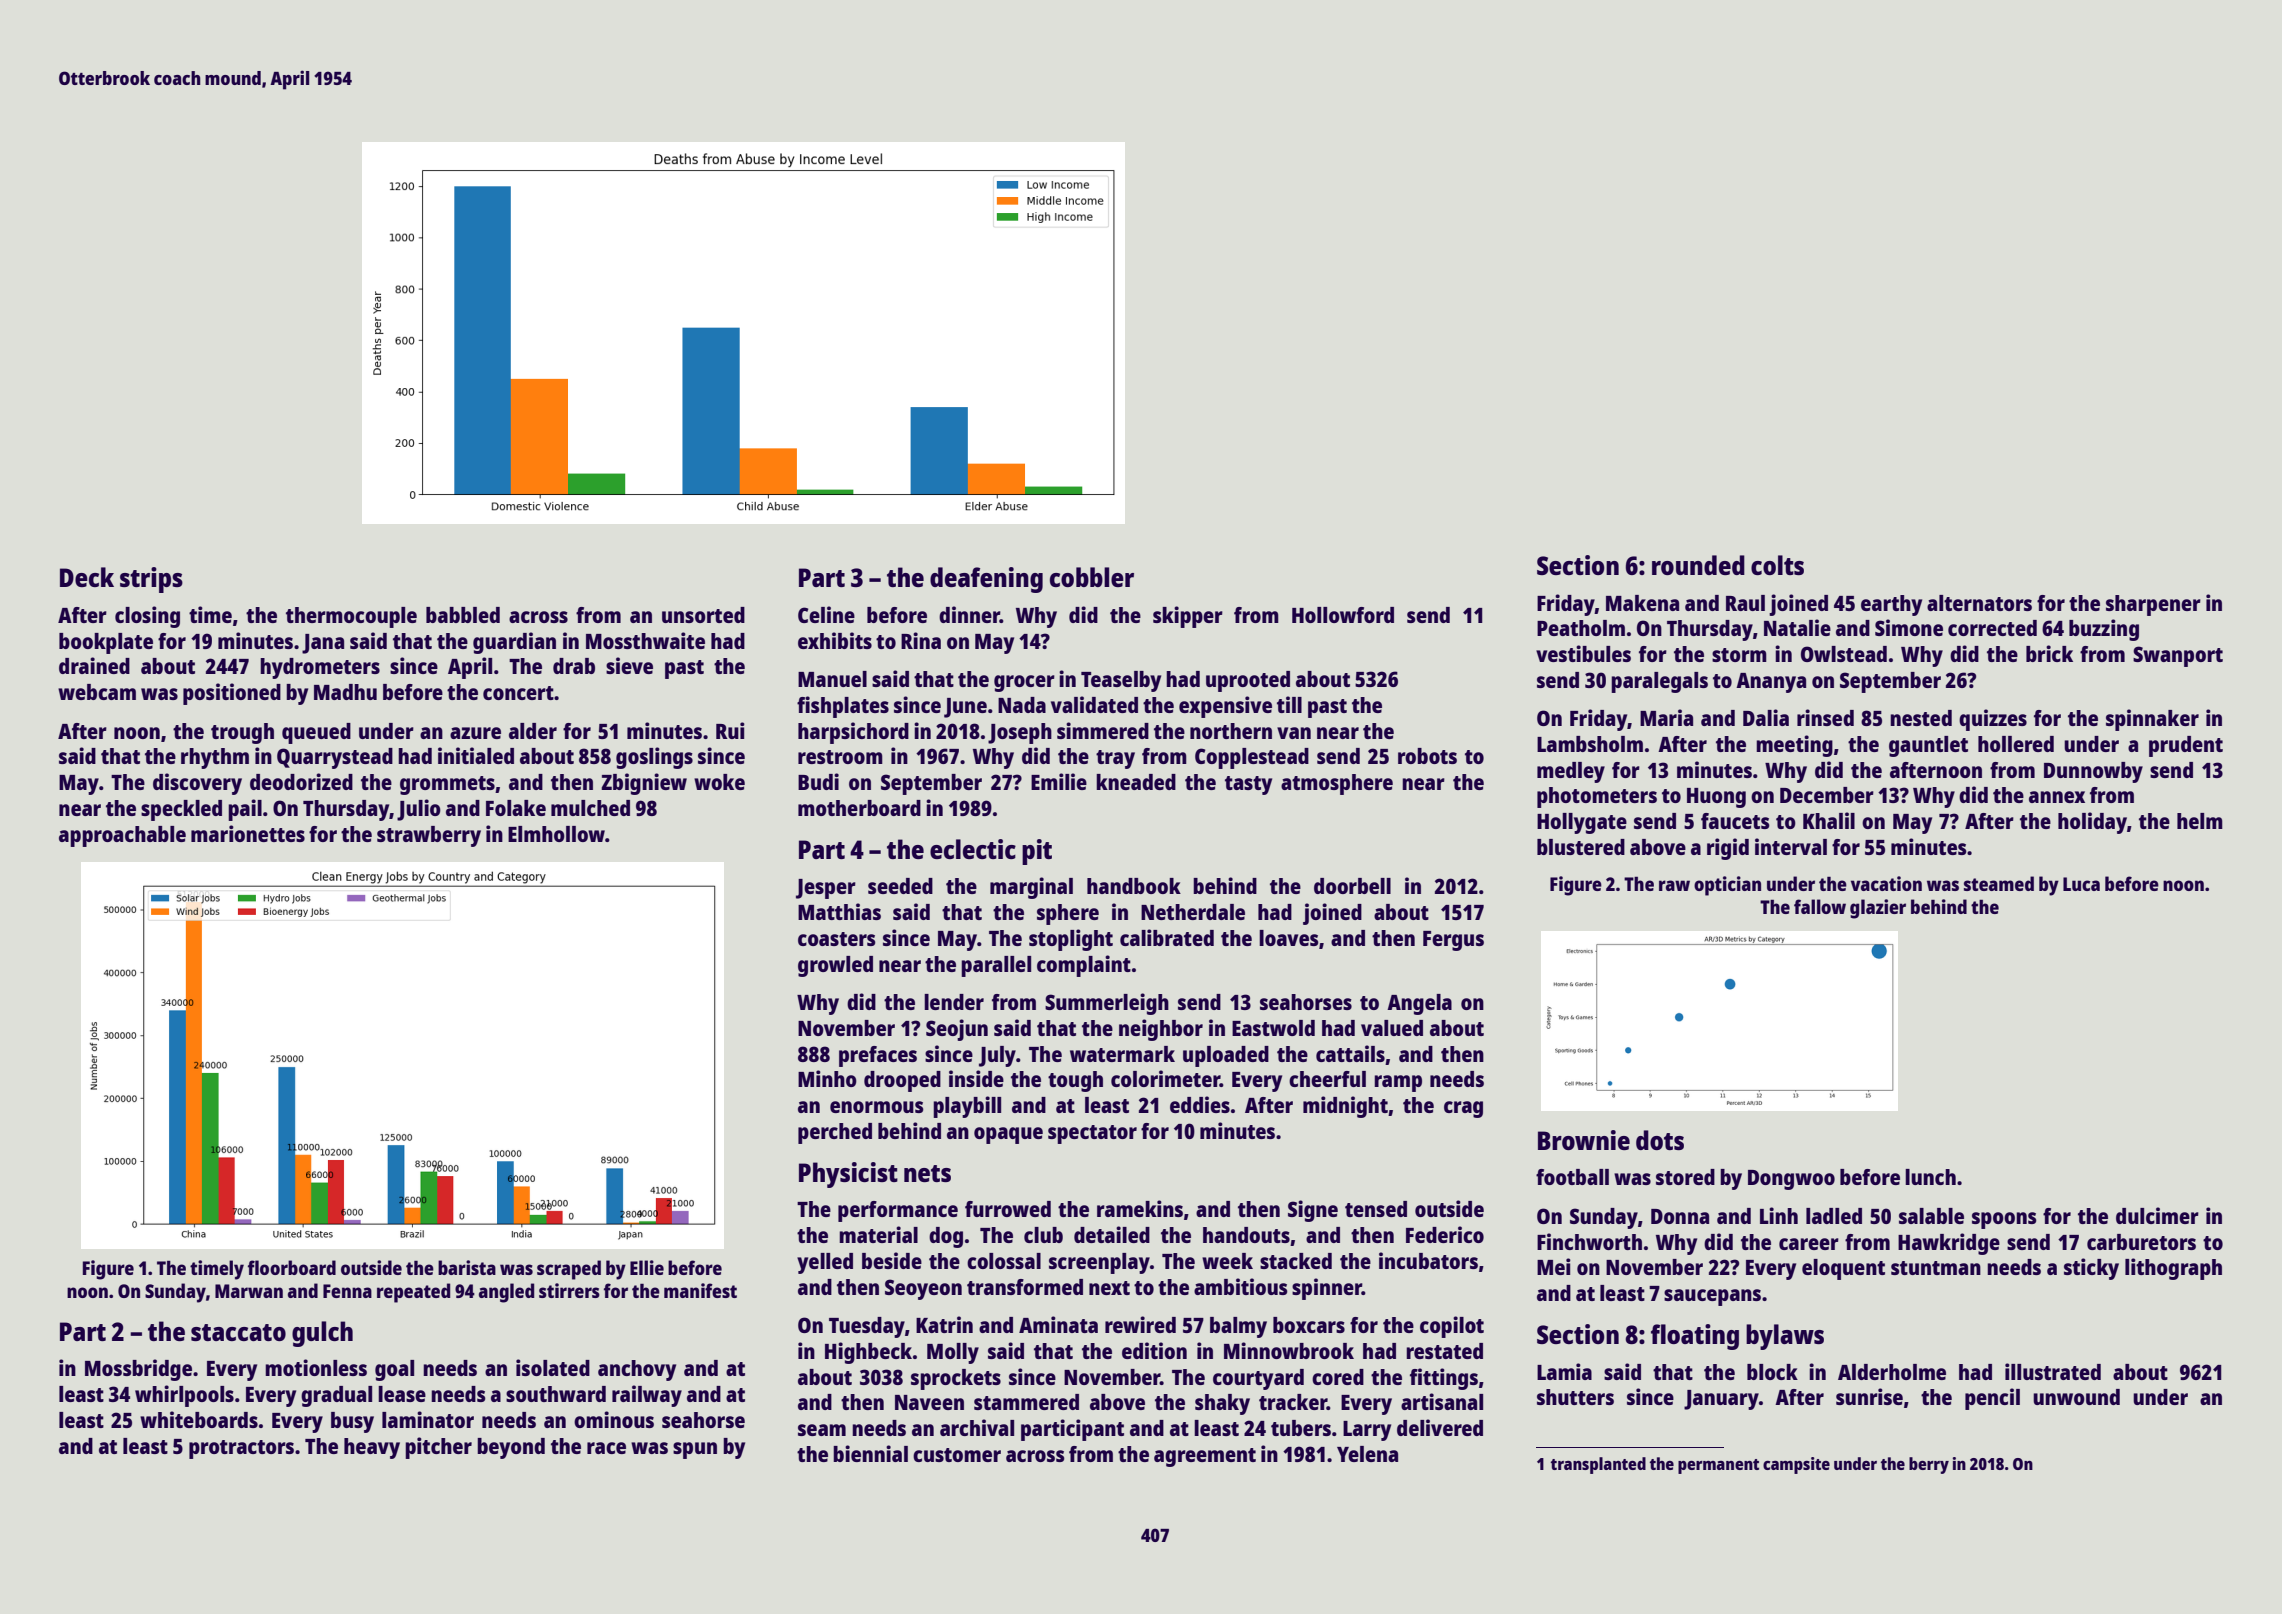  I want to click on campsite, so click(1796, 1465).
